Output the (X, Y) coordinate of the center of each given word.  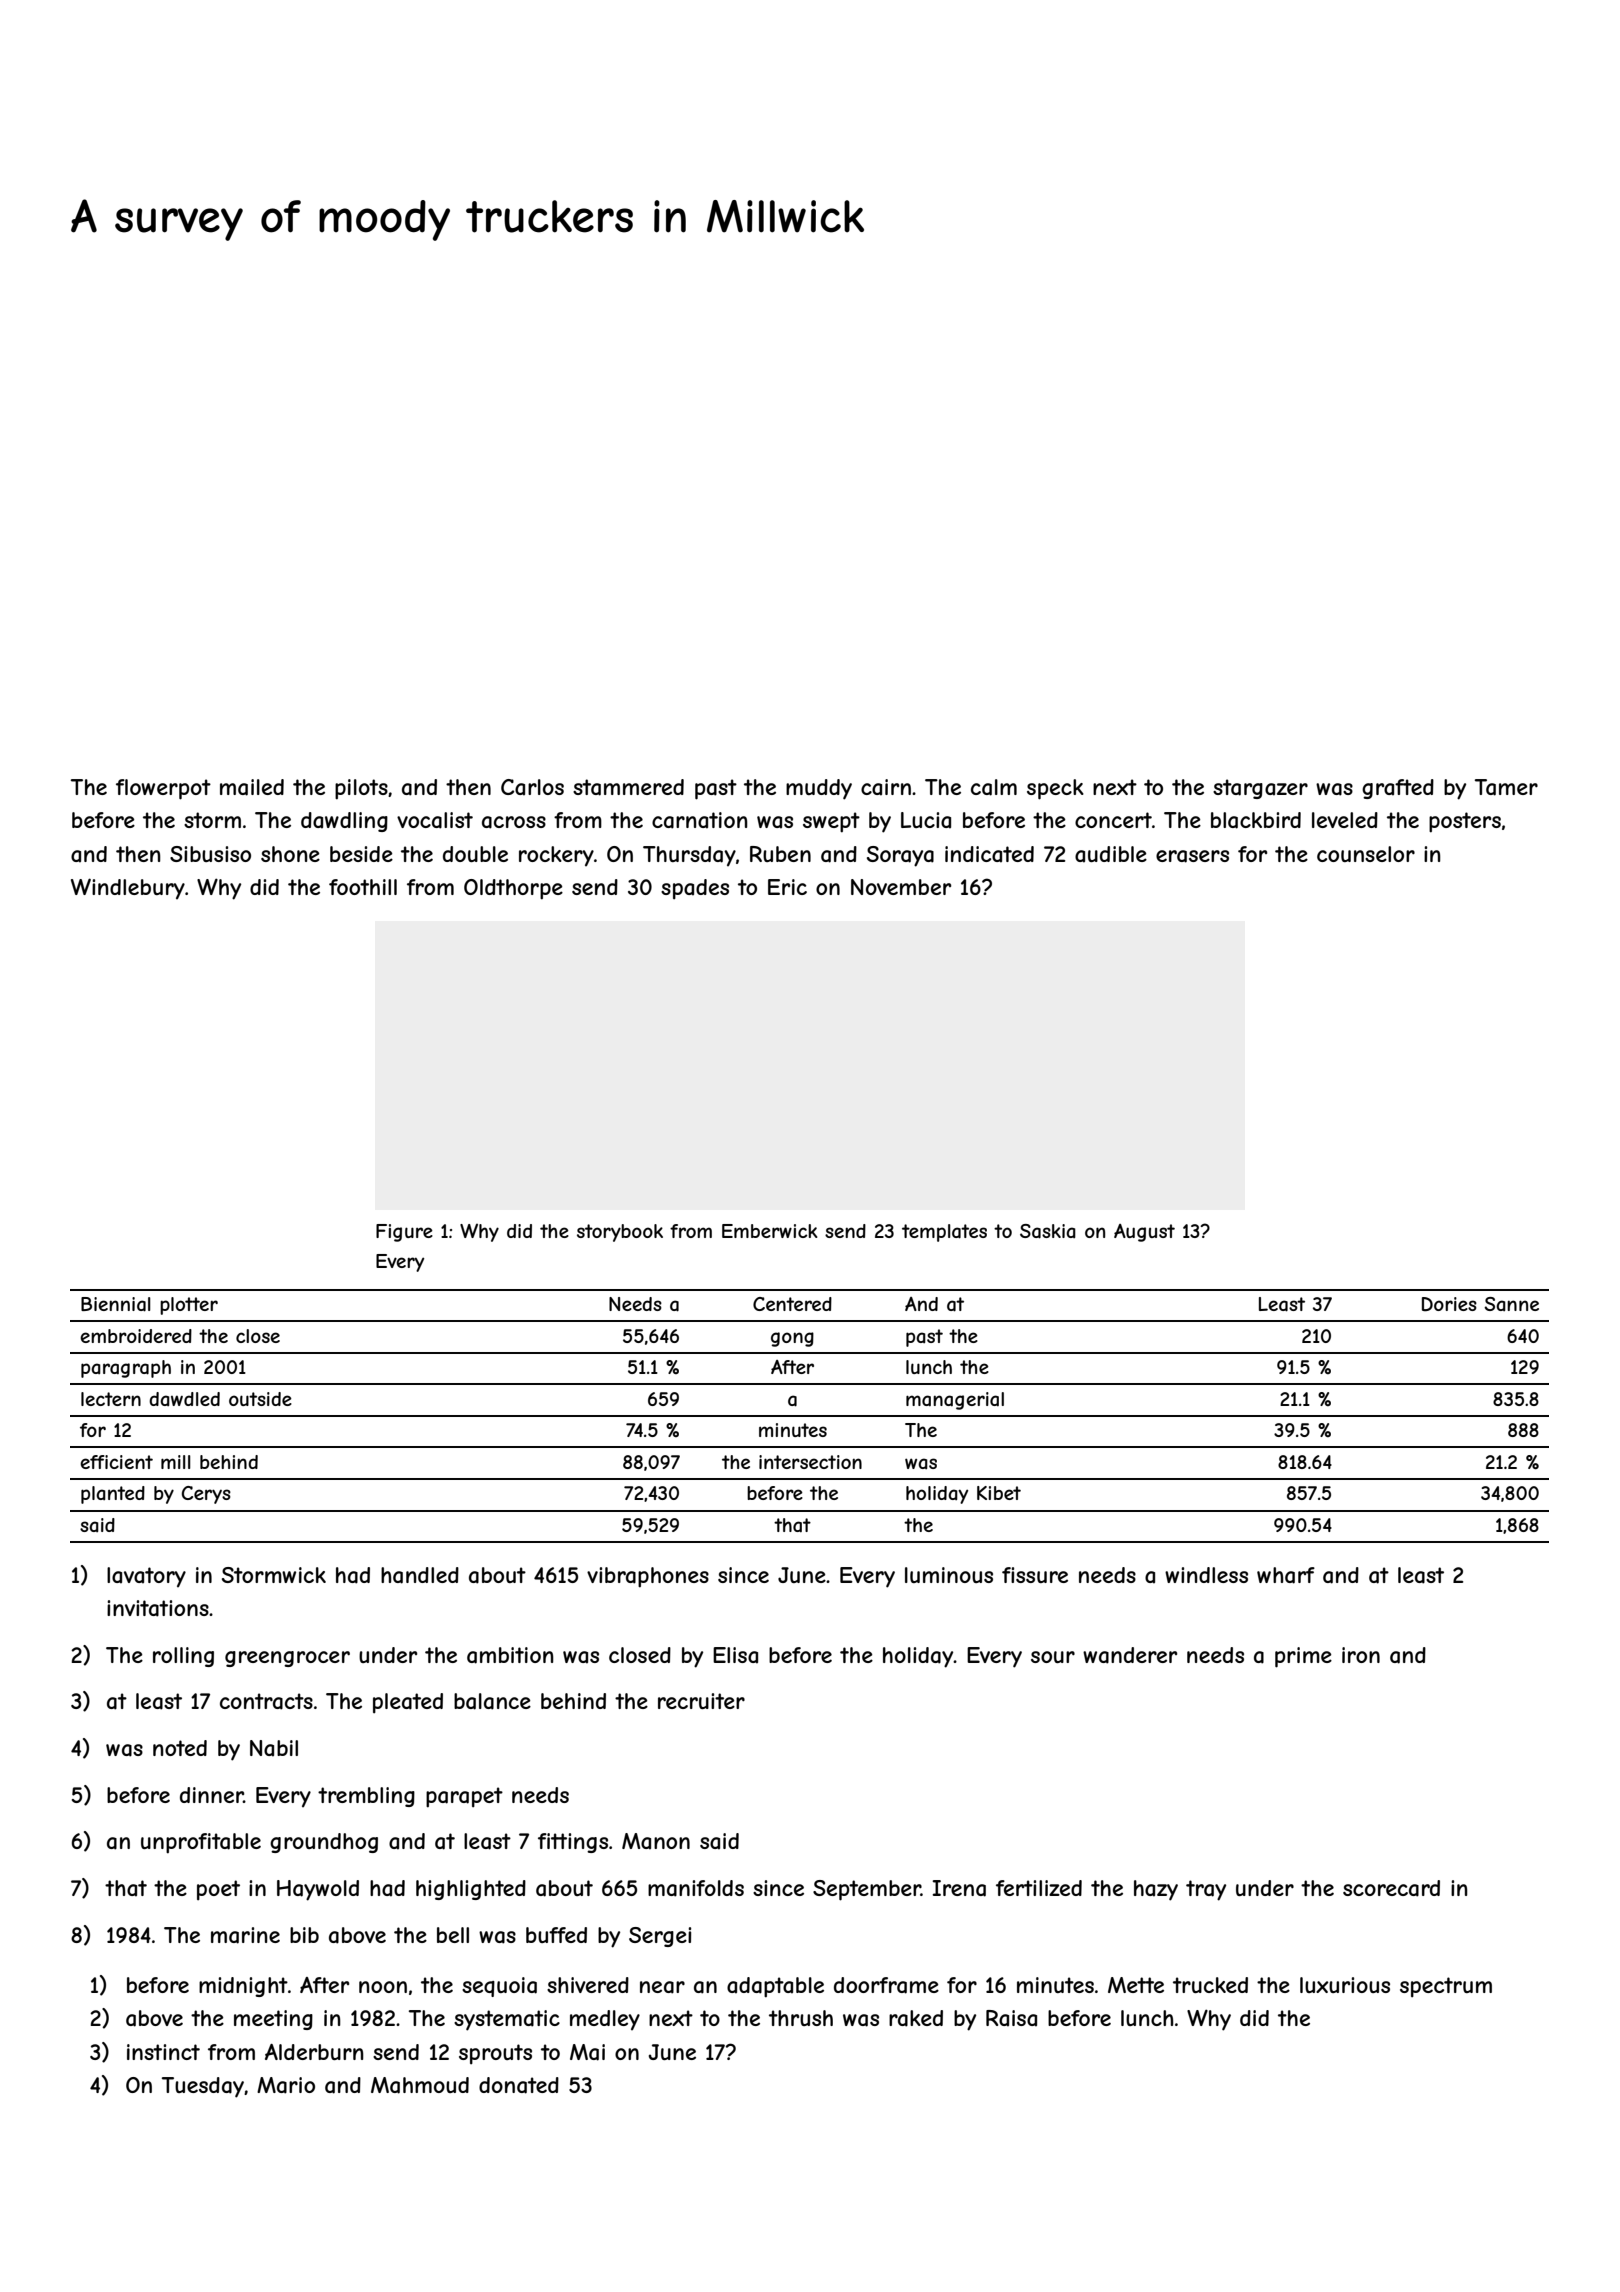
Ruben (780, 854)
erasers (1192, 856)
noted (180, 1748)
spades (695, 889)
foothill (363, 887)
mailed (252, 787)
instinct (163, 2052)
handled (420, 1575)
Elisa (735, 1655)
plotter (189, 1306)
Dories (1449, 1304)
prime (1303, 1657)
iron (1361, 1655)
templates (944, 1233)
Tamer (1506, 787)
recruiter (701, 1701)
